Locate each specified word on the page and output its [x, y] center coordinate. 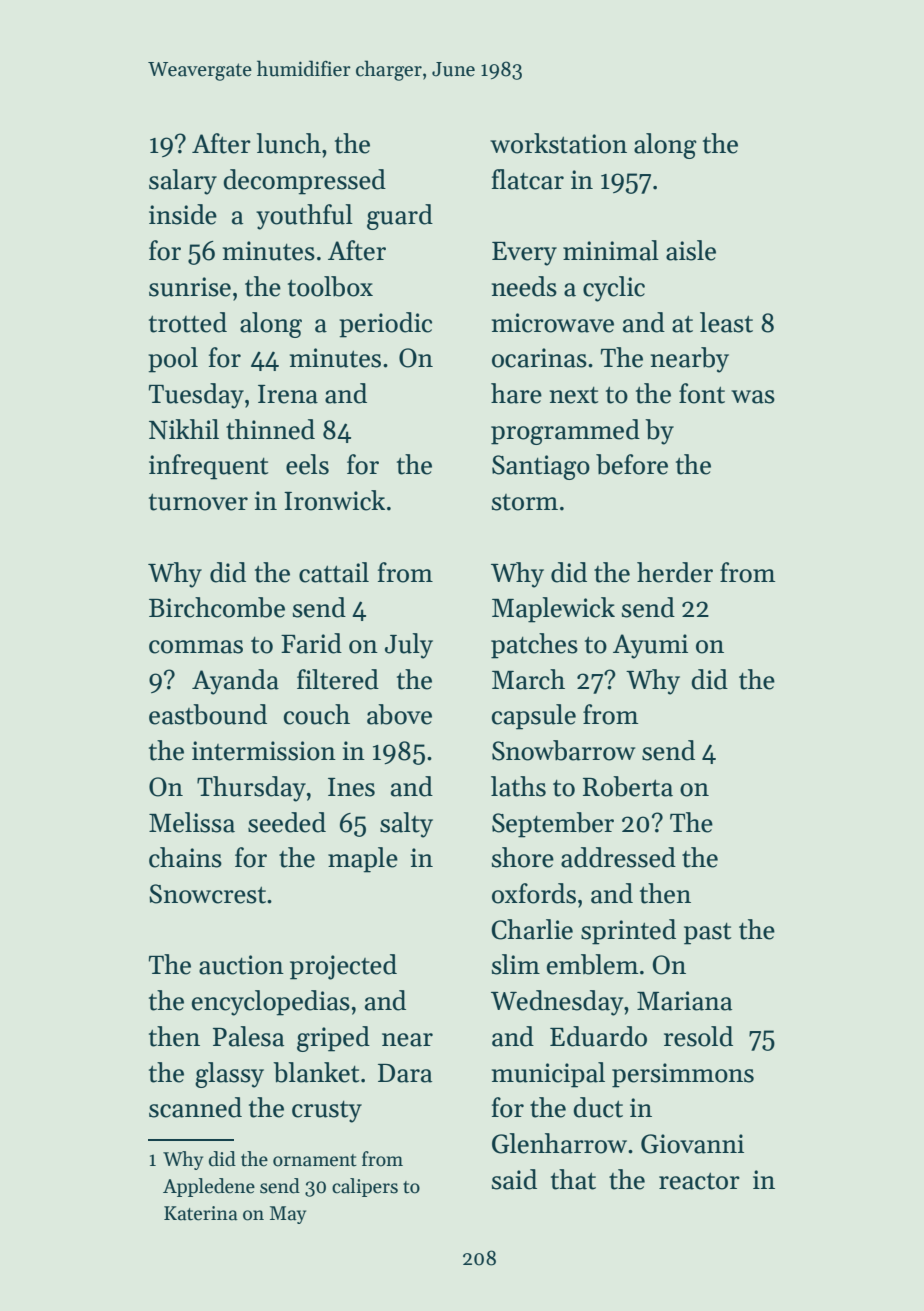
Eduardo [598, 1036]
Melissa [192, 822]
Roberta [628, 786]
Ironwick [334, 500]
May [288, 1215]
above [399, 714]
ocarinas [539, 358]
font [702, 393]
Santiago [541, 467]
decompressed [304, 182]
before [632, 464]
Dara [405, 1073]
